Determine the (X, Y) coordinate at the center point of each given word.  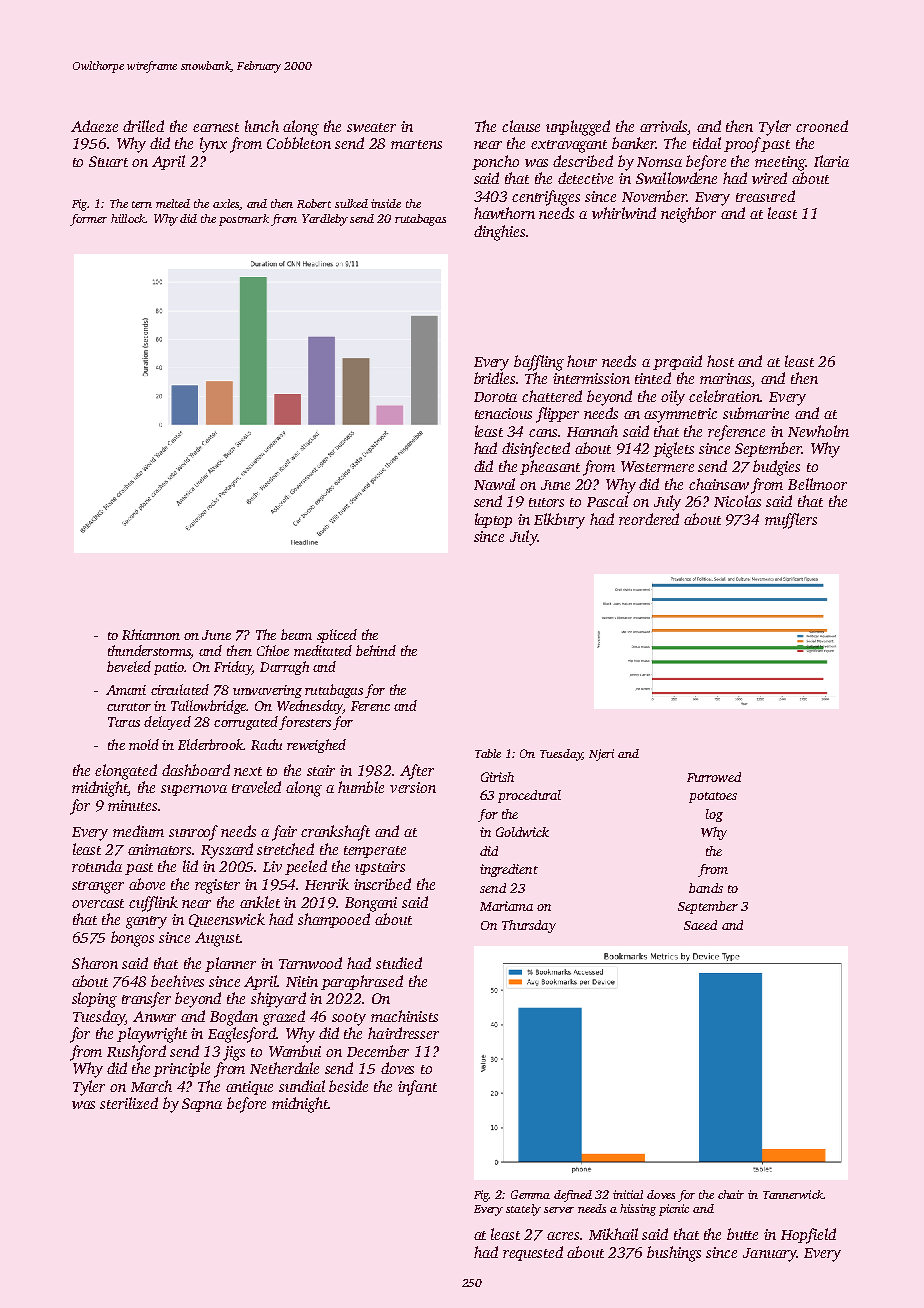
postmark (244, 220)
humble (361, 787)
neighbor (688, 215)
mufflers (791, 521)
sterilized (129, 1103)
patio (169, 668)
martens (416, 144)
